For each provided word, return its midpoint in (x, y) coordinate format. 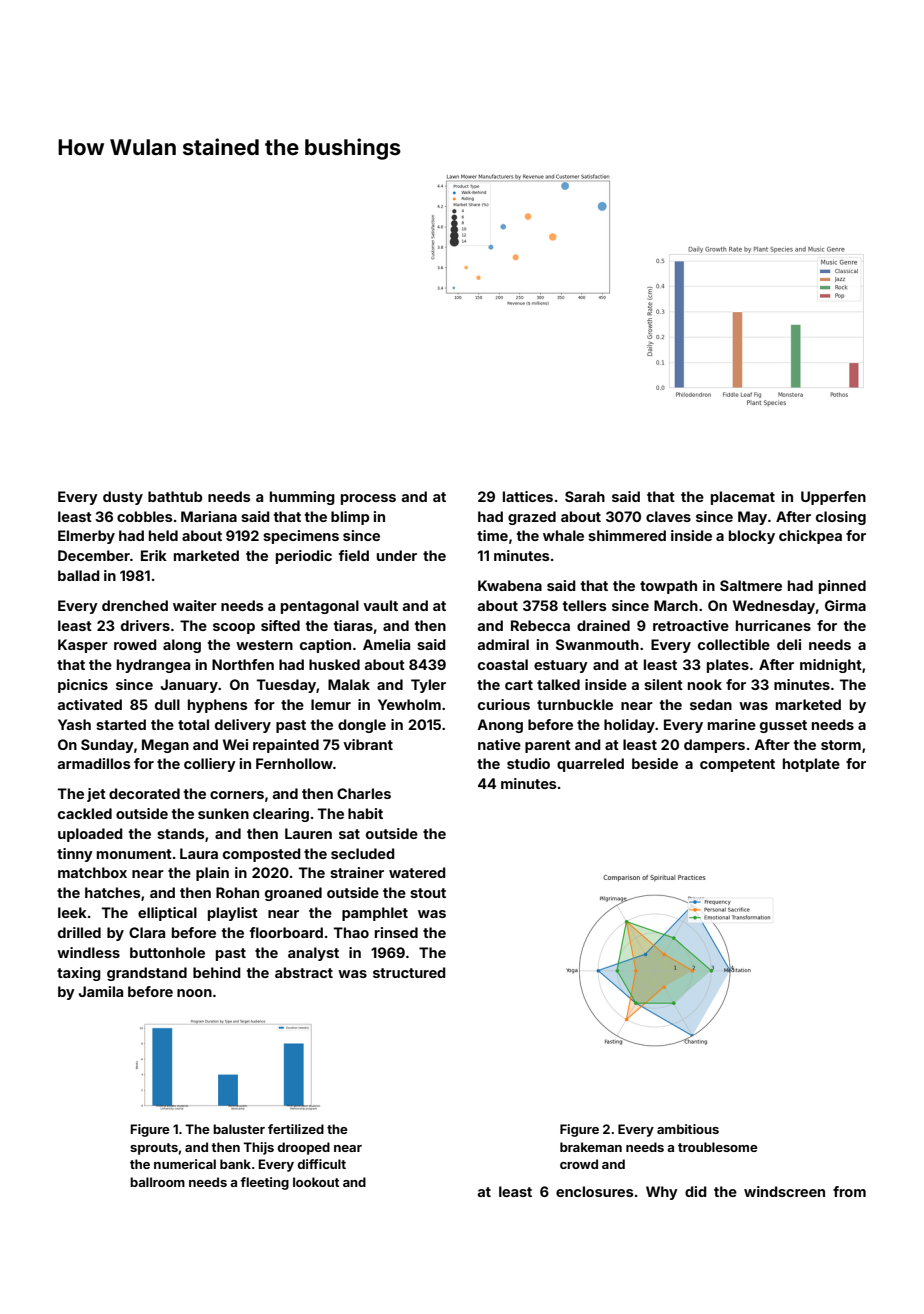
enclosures (595, 1191)
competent (737, 765)
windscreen (784, 1191)
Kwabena (510, 585)
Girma (845, 605)
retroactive (691, 625)
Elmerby (86, 537)
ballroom (157, 1182)
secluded (363, 853)
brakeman (591, 1147)
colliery (210, 765)
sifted (280, 625)
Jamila (101, 991)
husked (334, 664)
